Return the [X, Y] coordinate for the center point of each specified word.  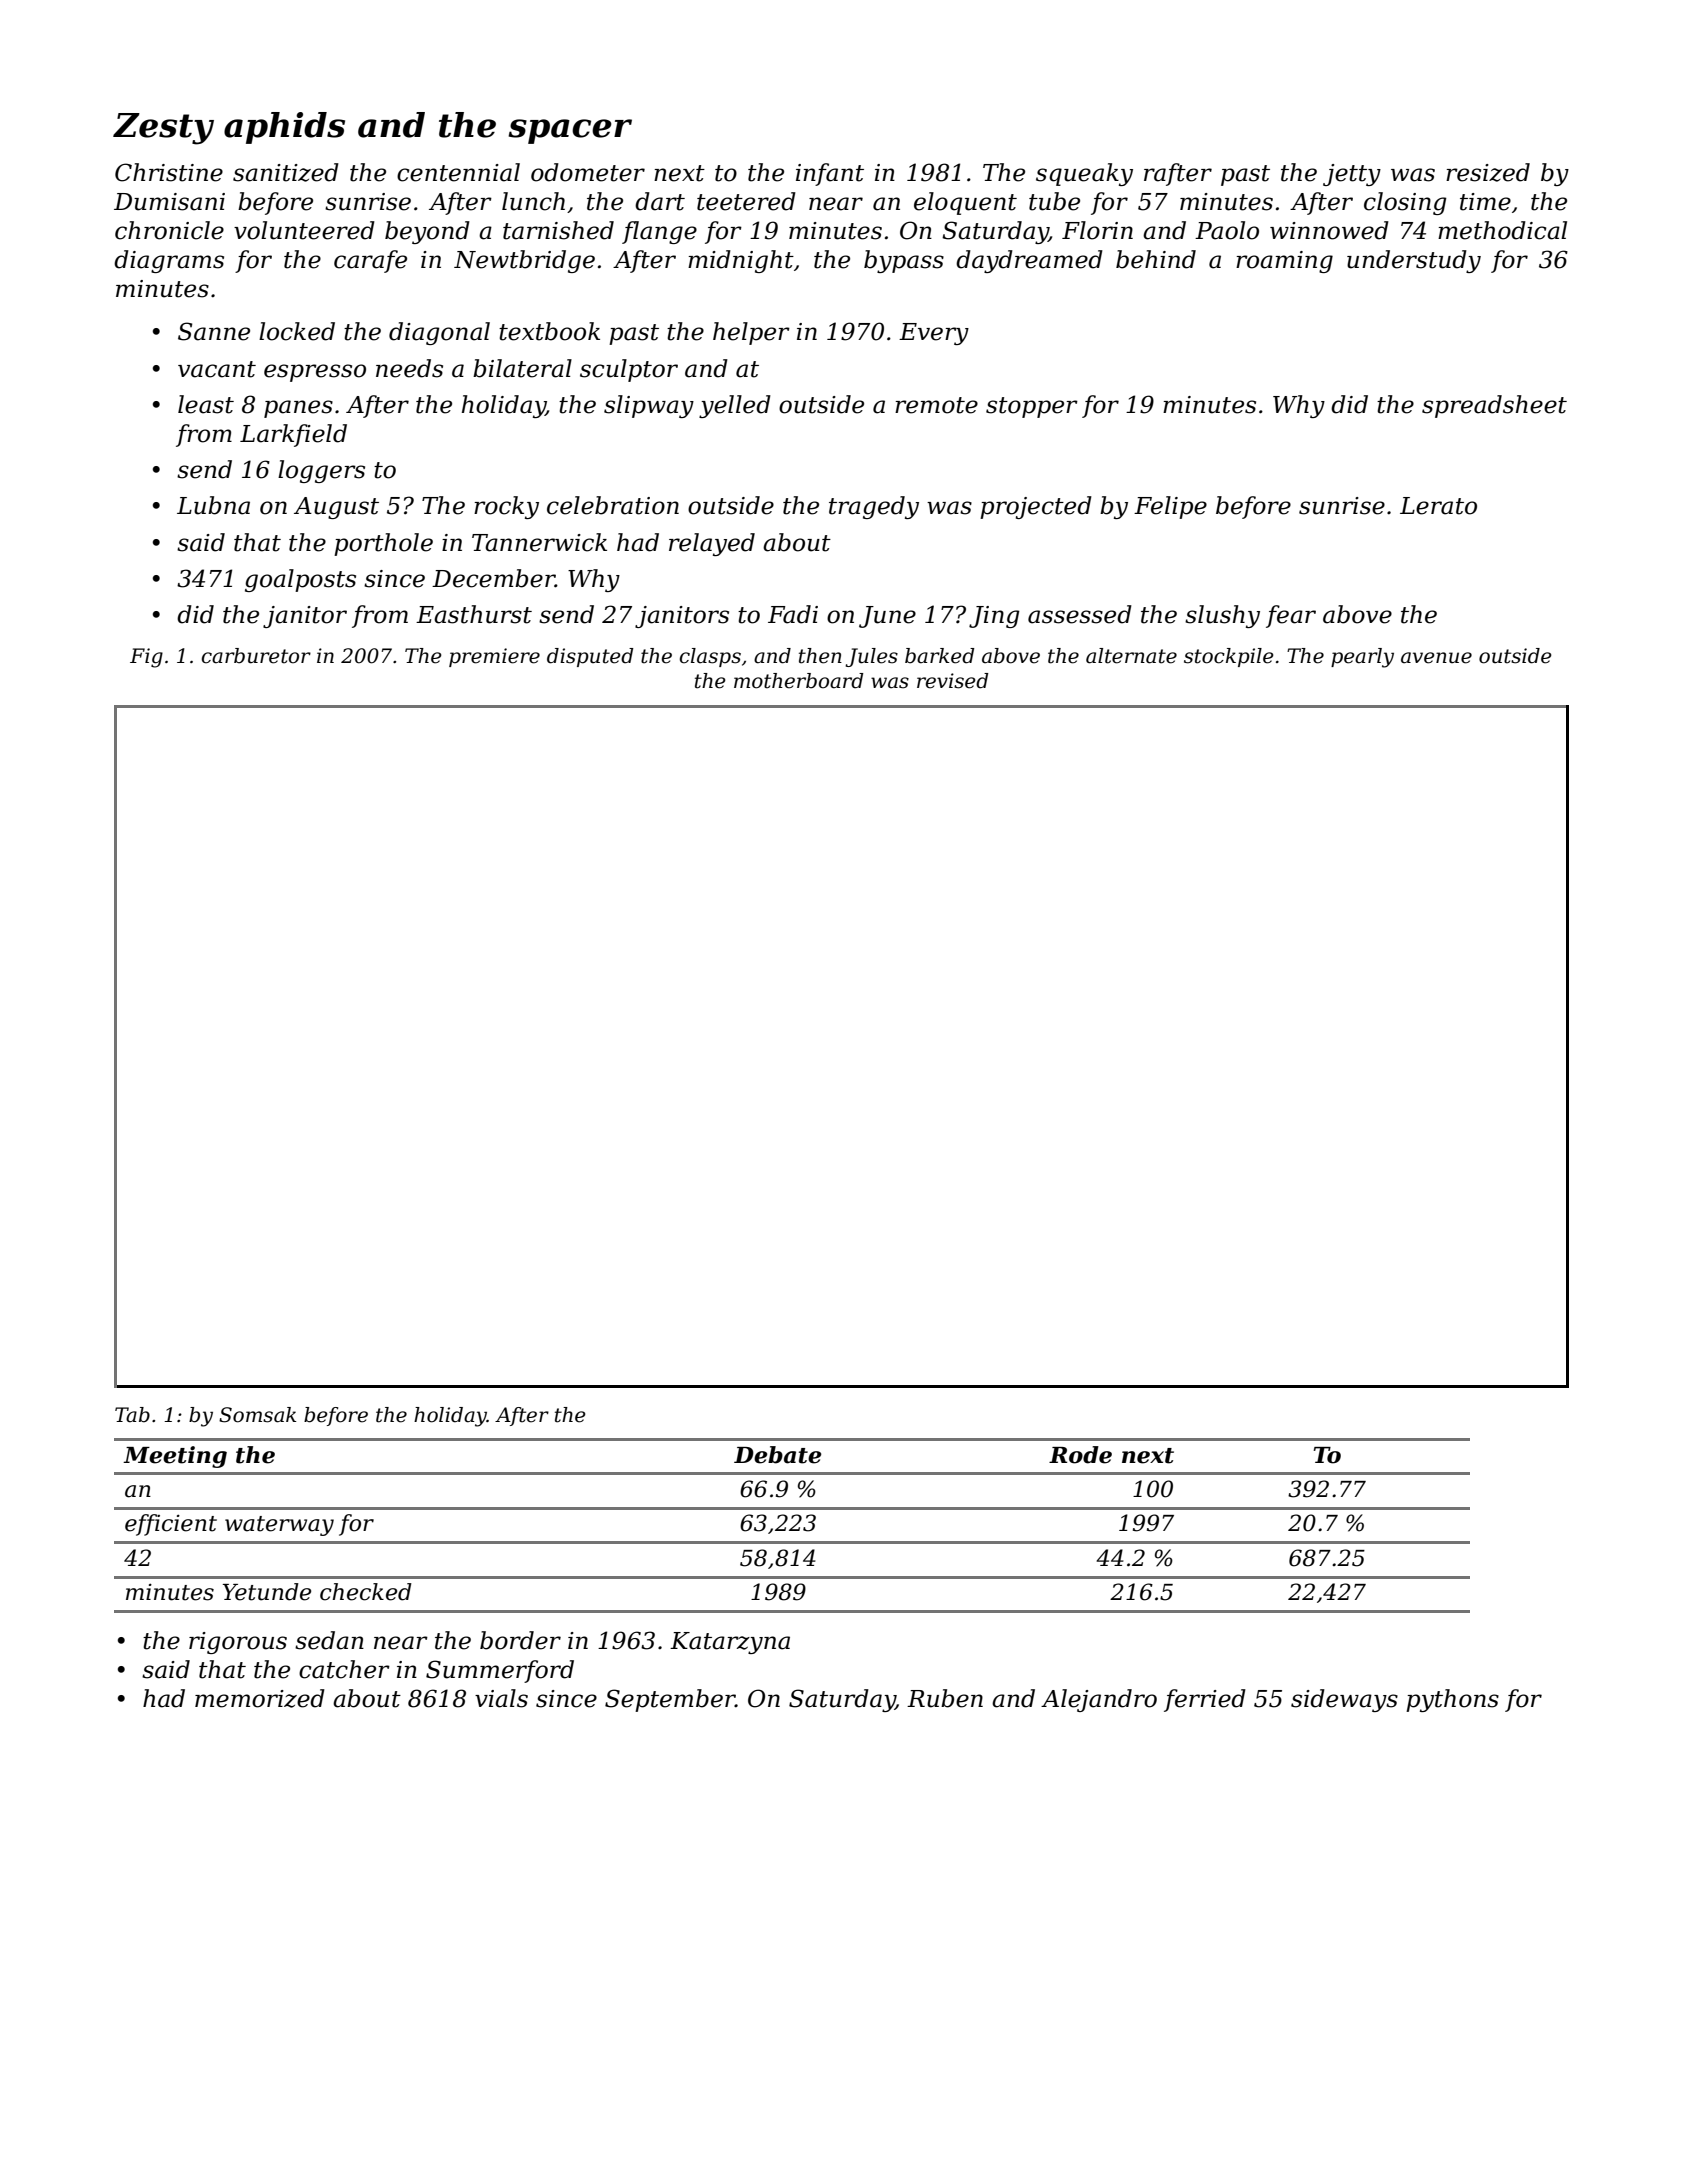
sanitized [286, 172]
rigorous [238, 1643]
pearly [1362, 658]
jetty [1352, 175]
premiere [494, 657]
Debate [777, 1455]
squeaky [1084, 174]
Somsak [257, 1415]
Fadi [793, 614]
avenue [1436, 658]
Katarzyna [730, 1643]
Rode [1080, 1455]
